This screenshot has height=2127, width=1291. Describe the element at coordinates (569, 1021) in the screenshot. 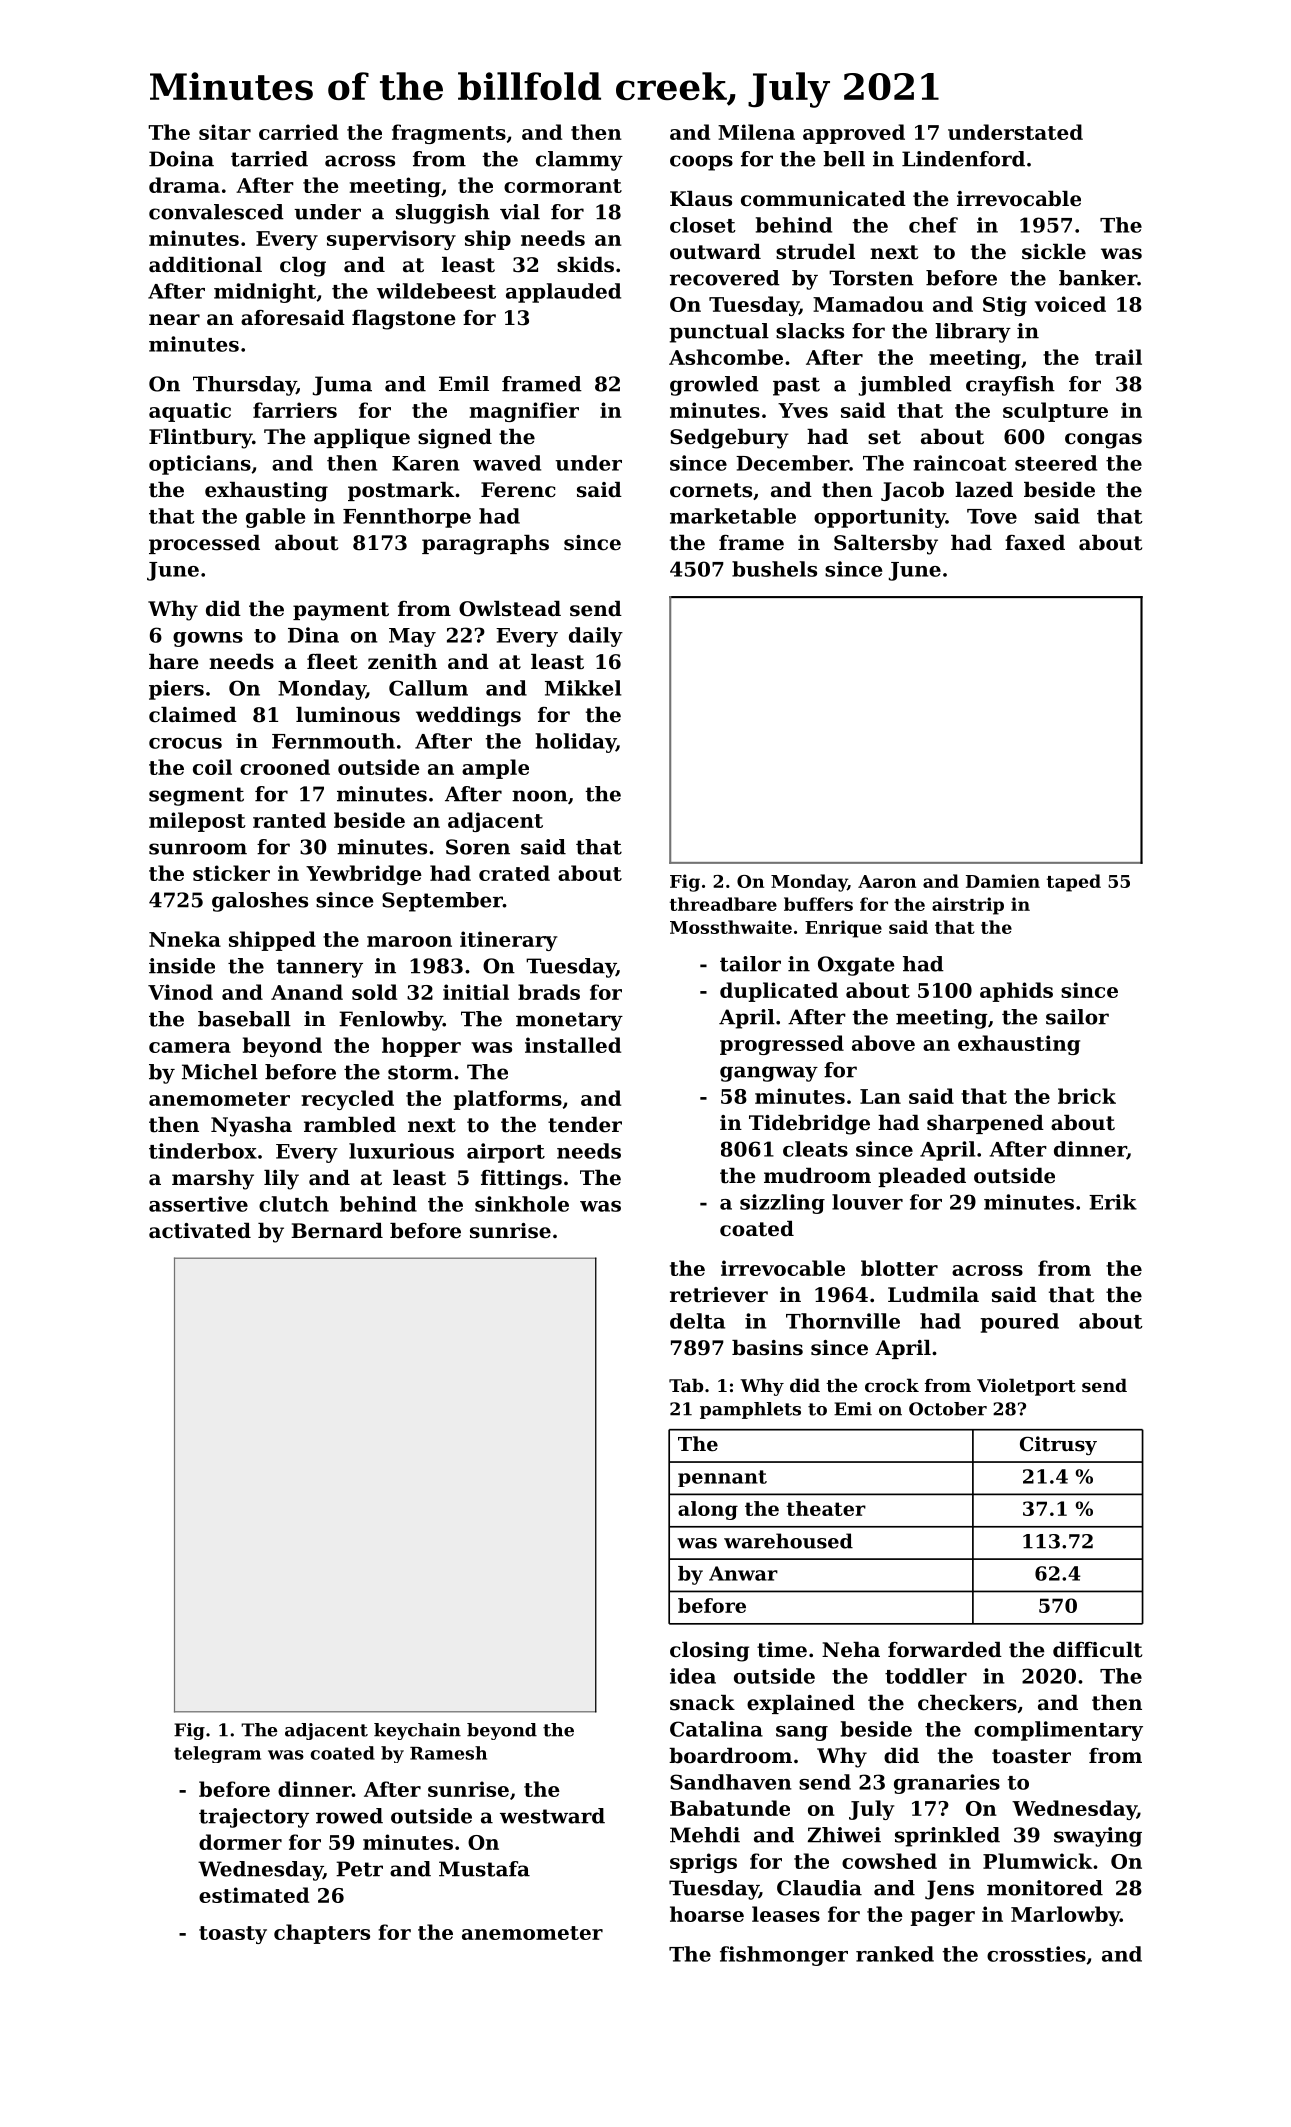

I see `monetary` at that location.
